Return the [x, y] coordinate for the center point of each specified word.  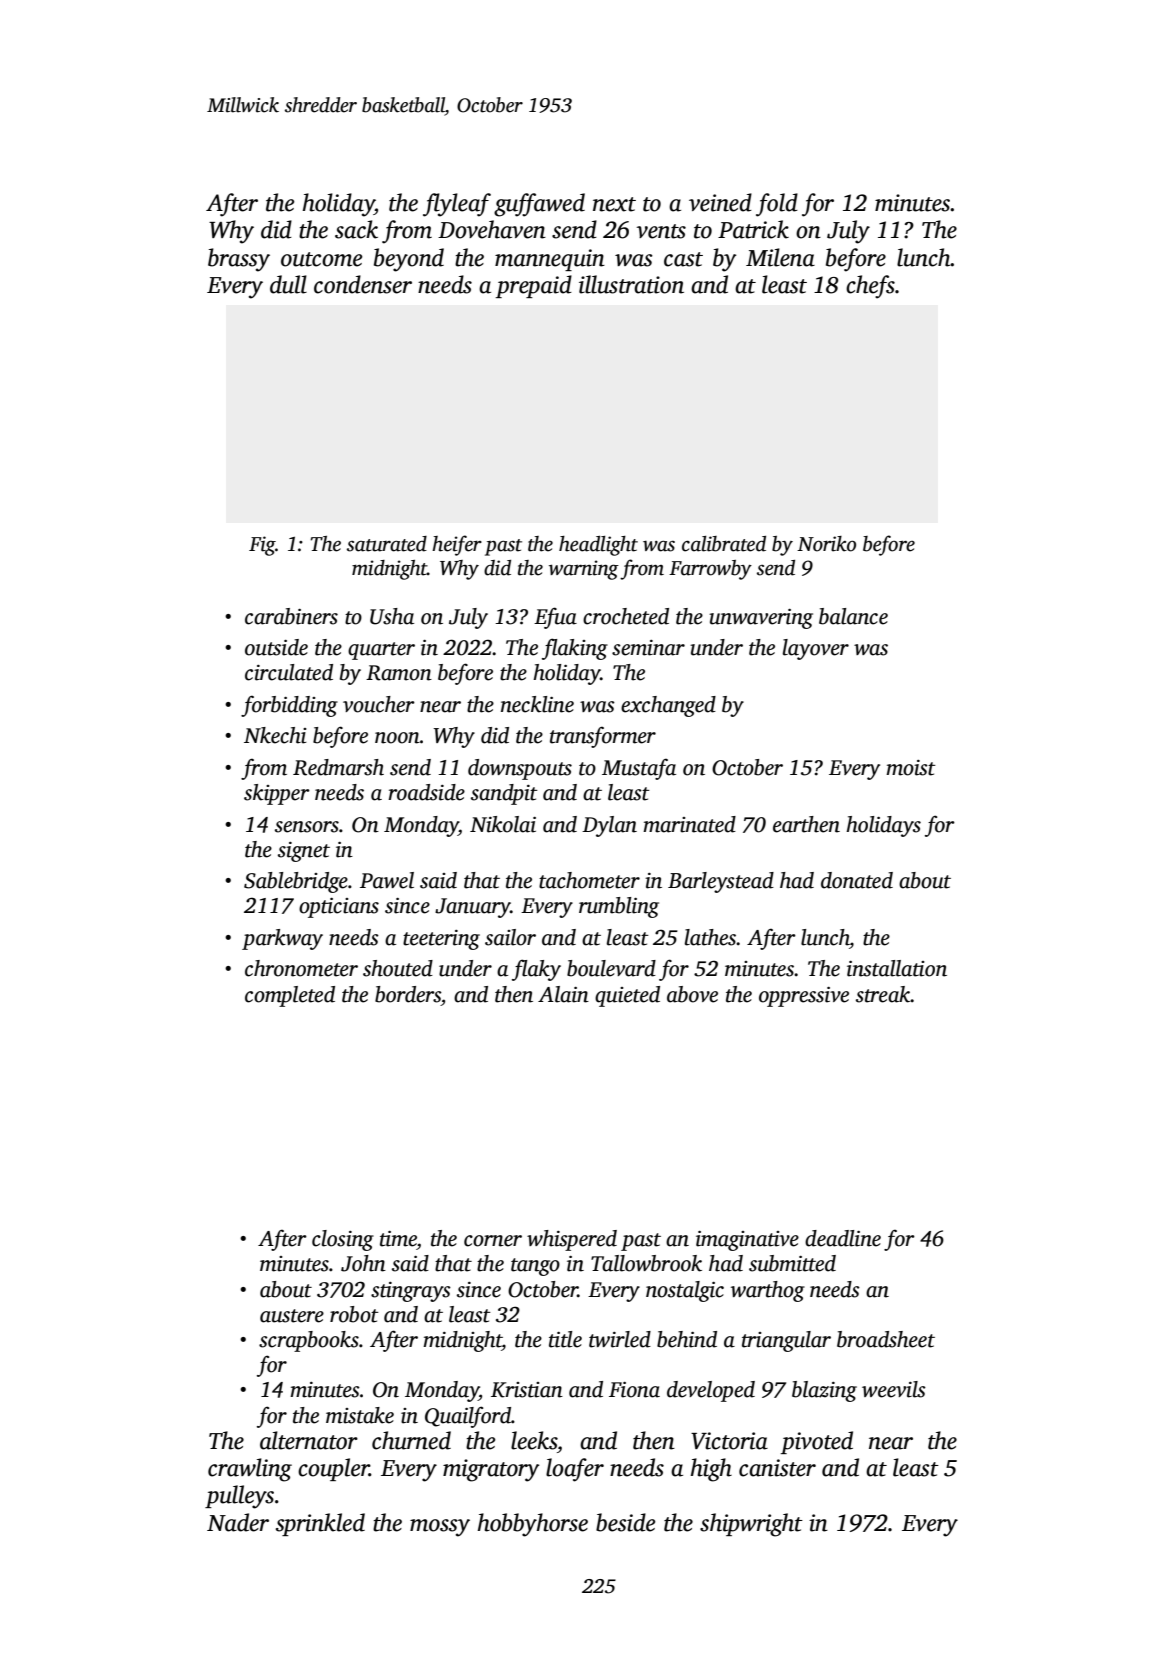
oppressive [804, 997]
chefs [870, 287]
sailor [510, 937]
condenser [363, 284]
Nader [238, 1522]
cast [683, 259]
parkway [282, 939]
